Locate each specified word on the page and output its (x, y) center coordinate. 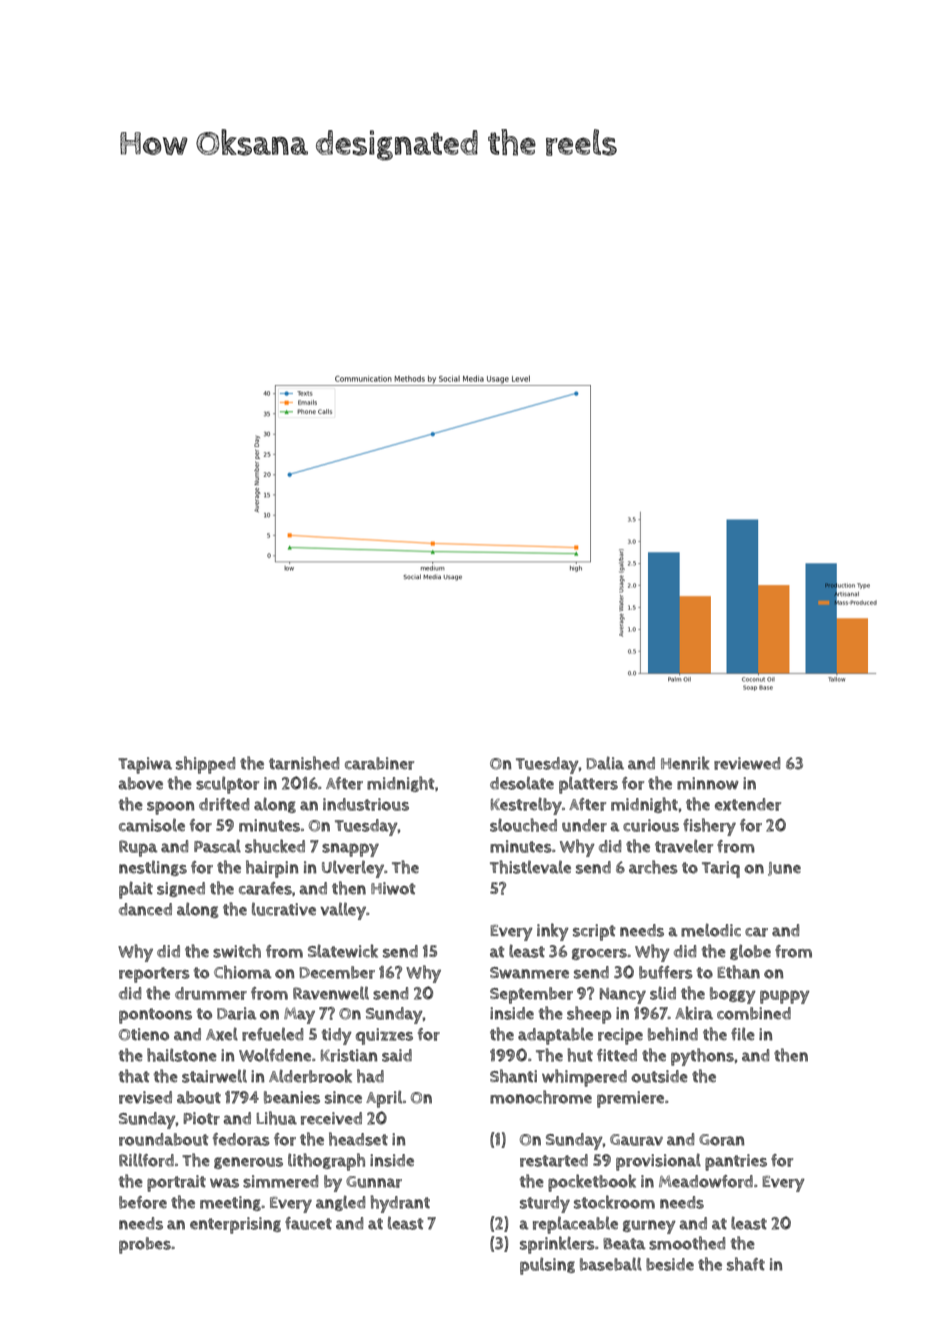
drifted (224, 804)
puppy (785, 997)
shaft (746, 1264)
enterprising (235, 1225)
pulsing (547, 1266)
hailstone (182, 1055)
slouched (523, 825)
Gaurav (636, 1140)
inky (553, 932)
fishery (709, 827)
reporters (154, 975)
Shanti (513, 1076)
